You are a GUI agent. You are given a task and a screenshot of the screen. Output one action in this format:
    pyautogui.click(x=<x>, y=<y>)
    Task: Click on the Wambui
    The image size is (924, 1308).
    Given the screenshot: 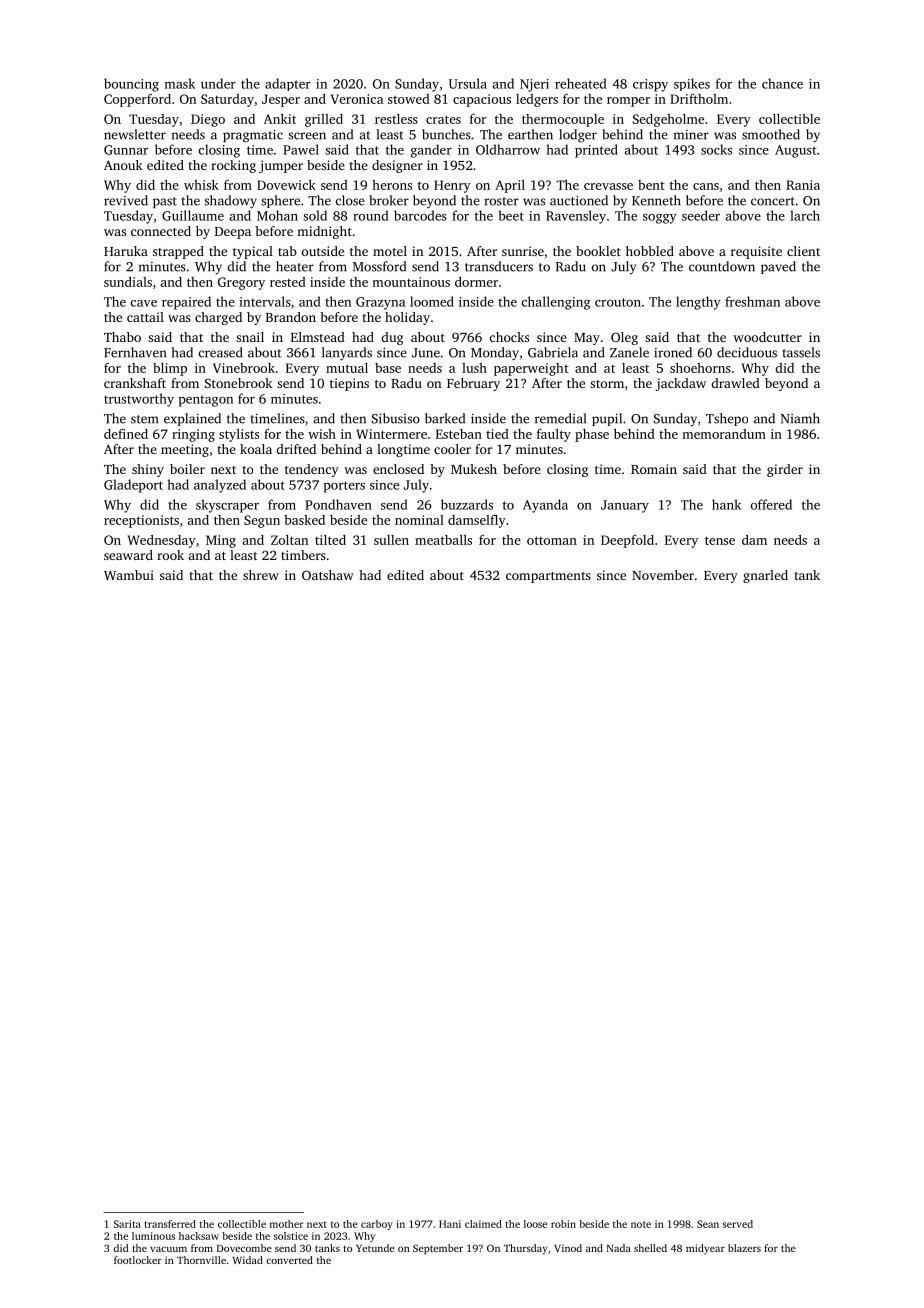 What is the action you would take?
    pyautogui.click(x=129, y=575)
